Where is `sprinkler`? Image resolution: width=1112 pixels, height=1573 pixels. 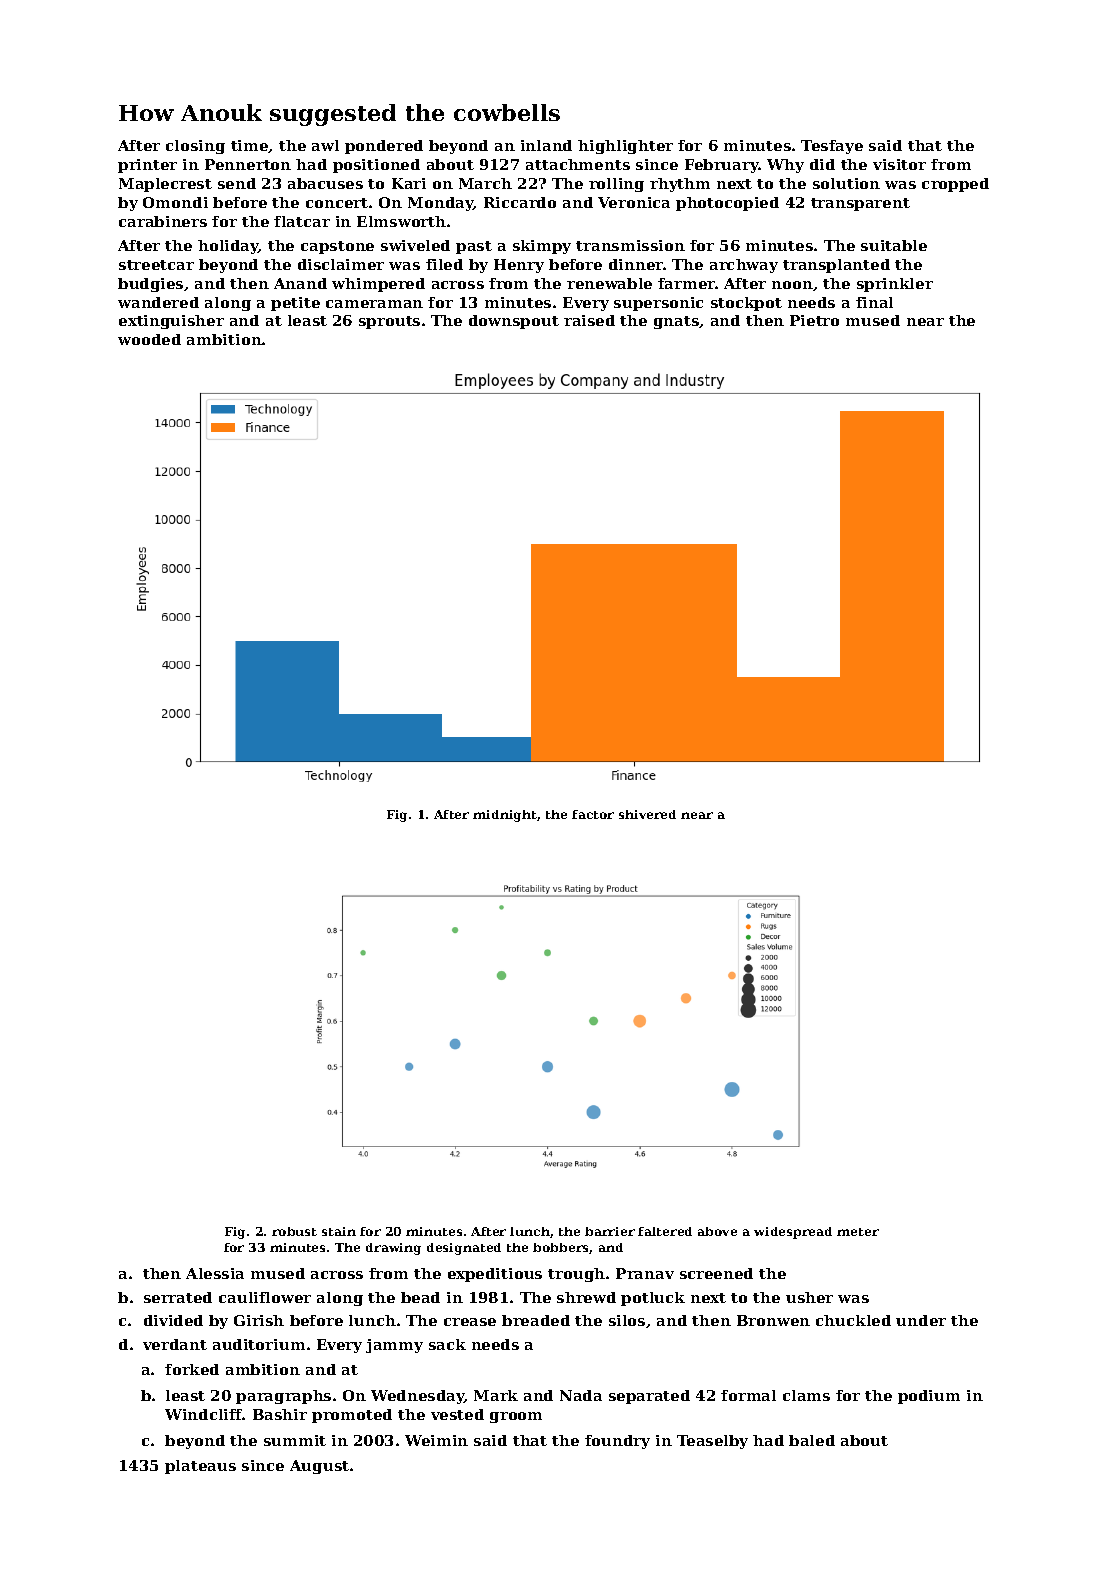
sprinkler is located at coordinates (895, 285).
